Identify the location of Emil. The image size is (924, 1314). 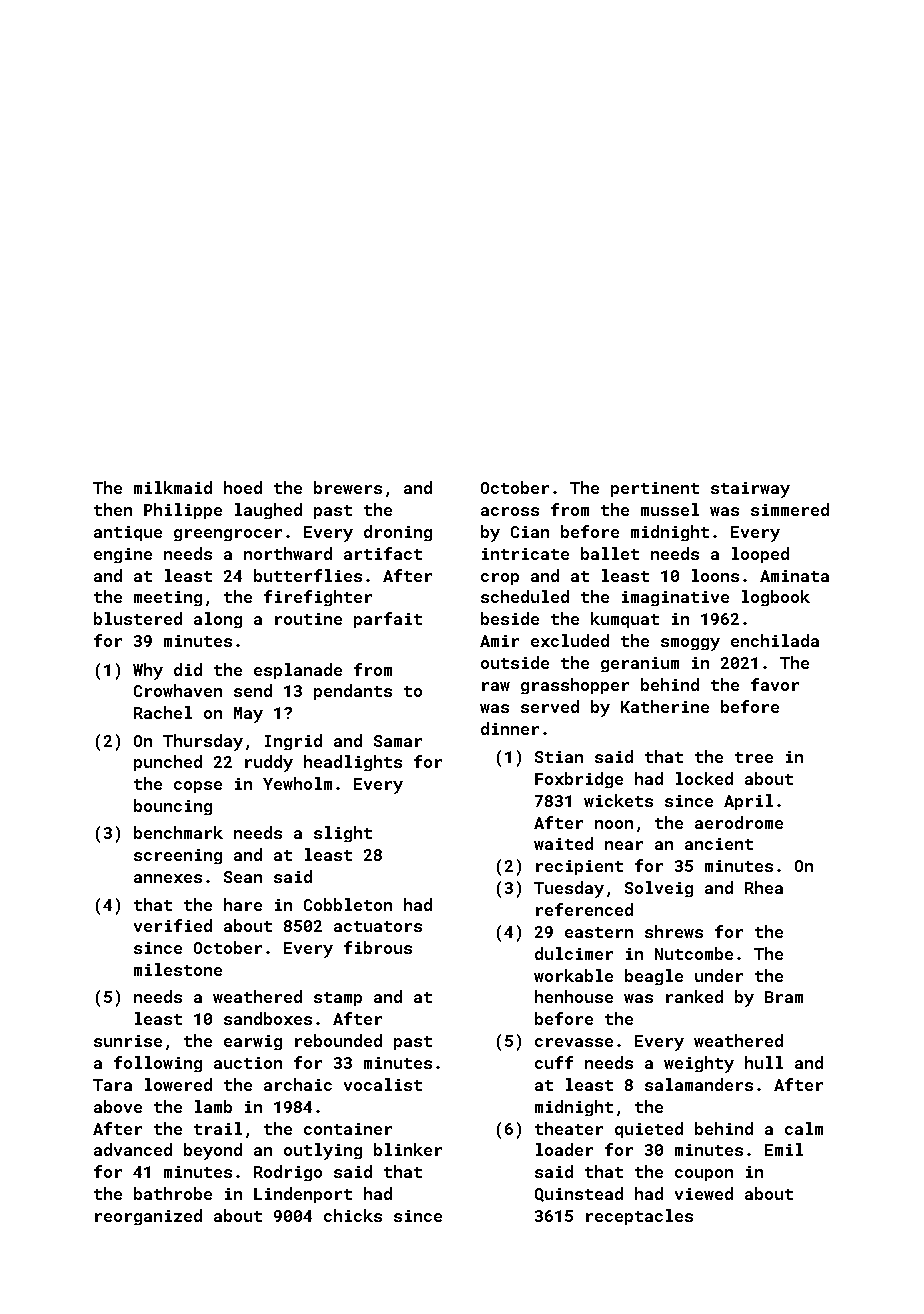
(784, 1149).
